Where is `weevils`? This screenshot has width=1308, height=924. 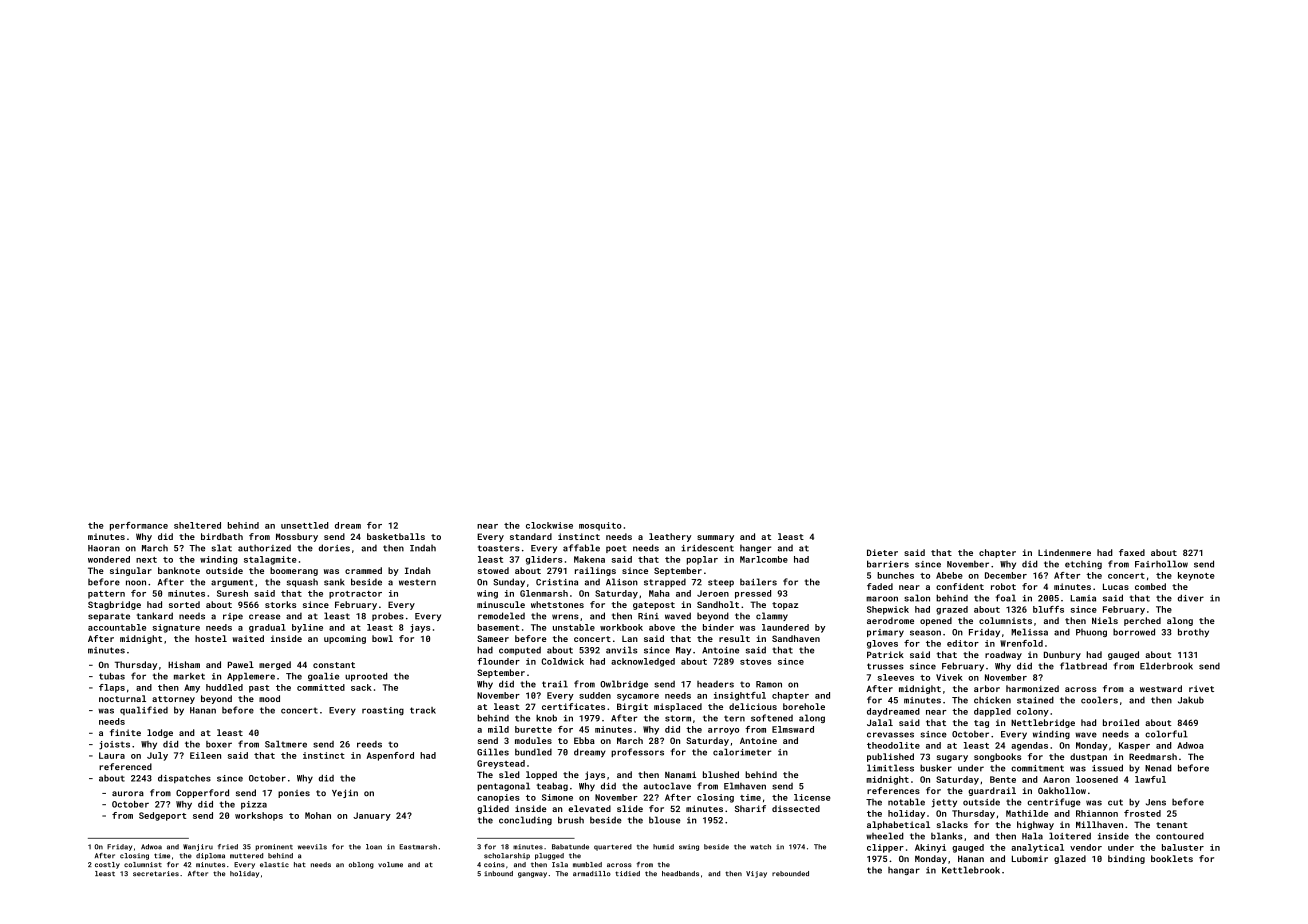 weevils is located at coordinates (312, 847).
